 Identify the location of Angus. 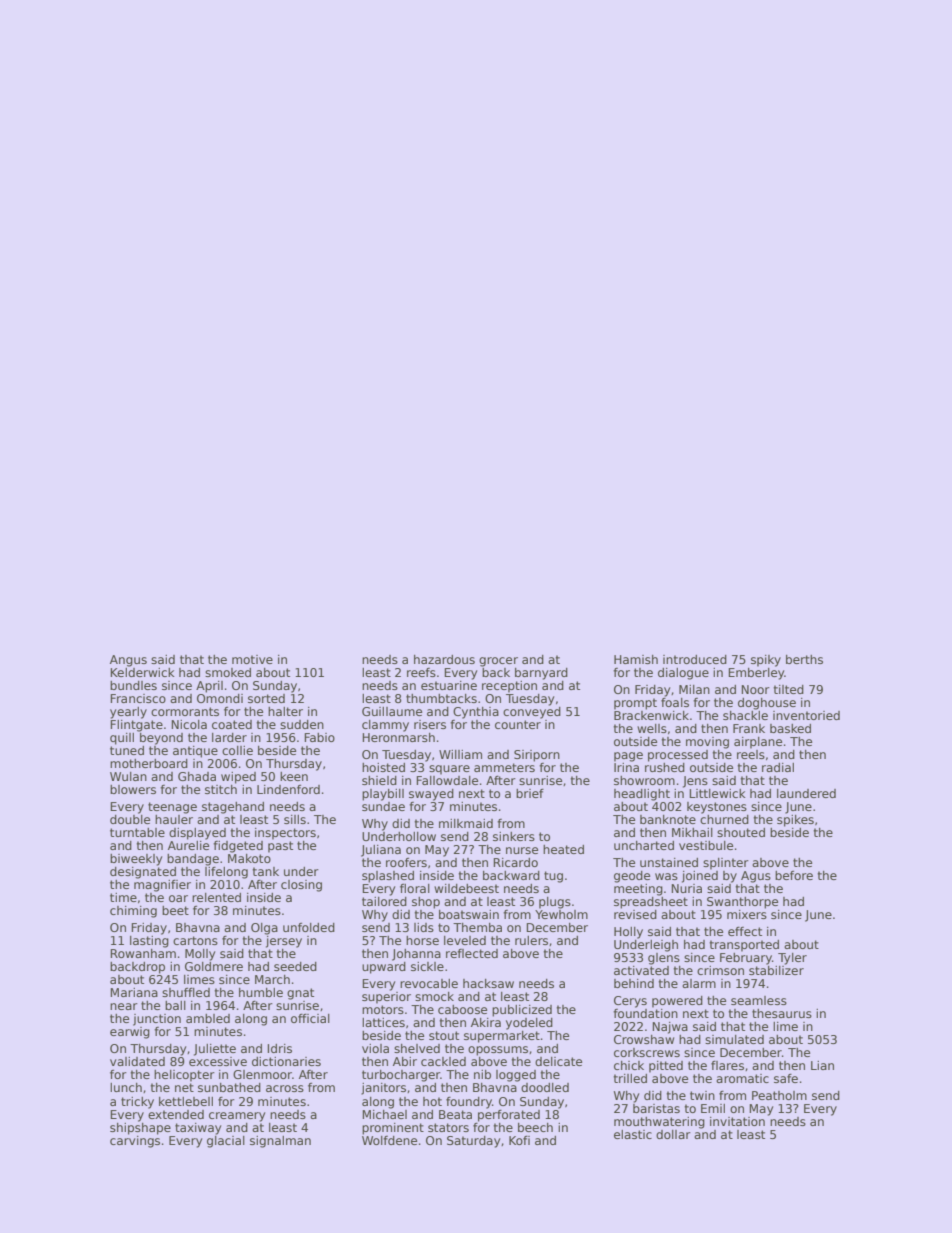
(128, 661).
